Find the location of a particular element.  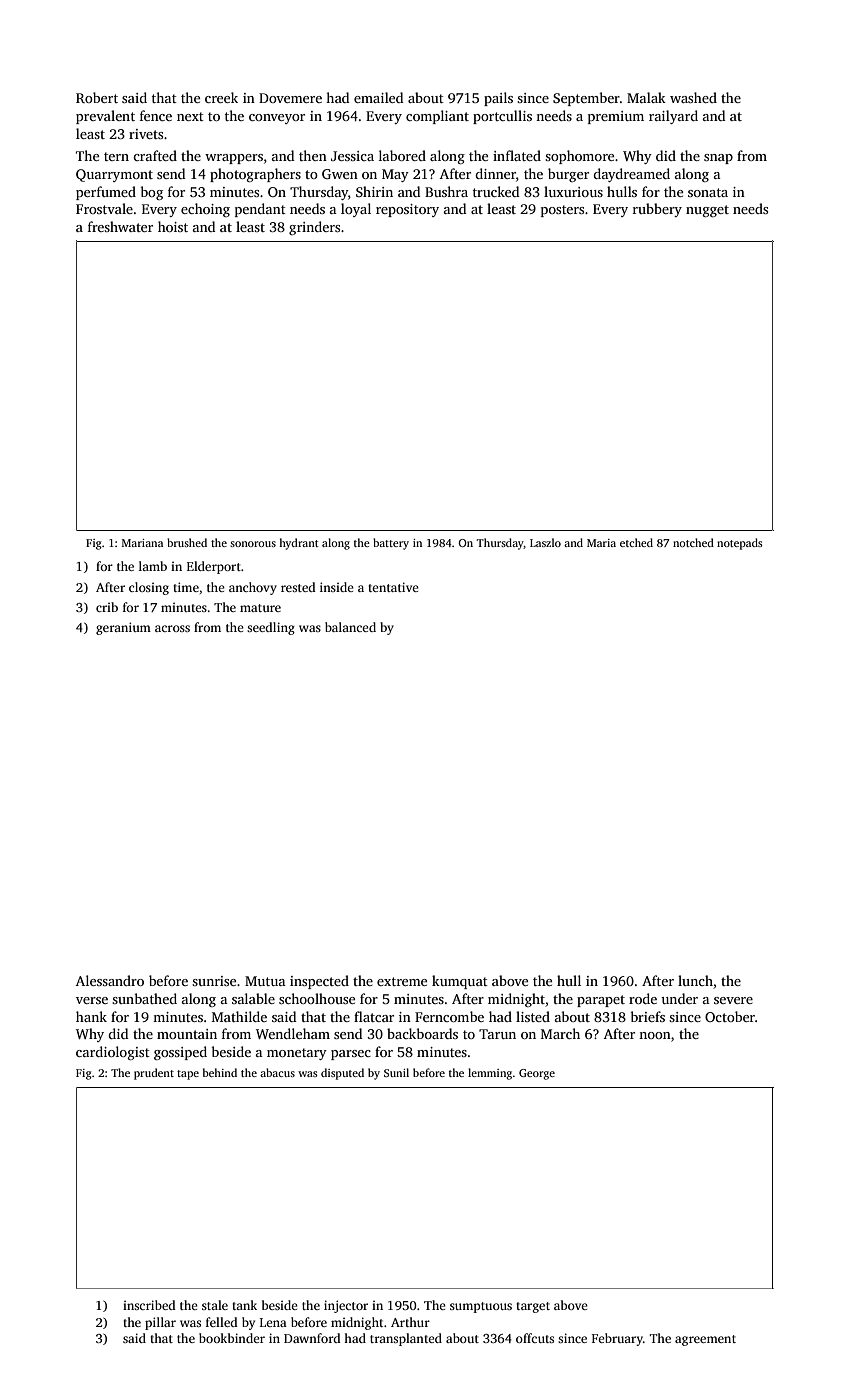

pillar is located at coordinates (160, 1323).
